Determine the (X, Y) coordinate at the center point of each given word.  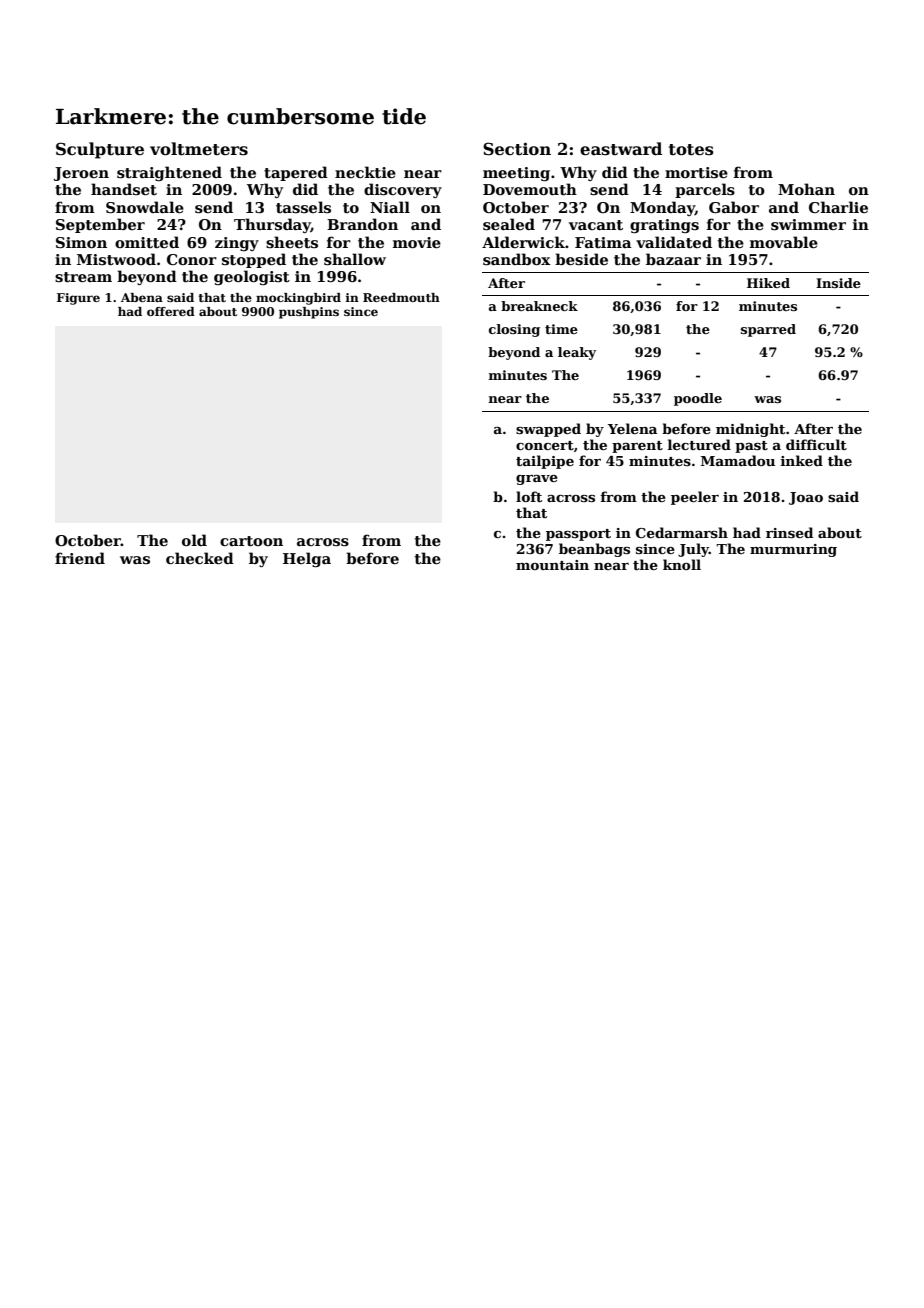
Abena (142, 297)
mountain (552, 565)
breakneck (539, 306)
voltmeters (199, 149)
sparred (768, 330)
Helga (307, 559)
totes (691, 150)
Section (517, 149)
